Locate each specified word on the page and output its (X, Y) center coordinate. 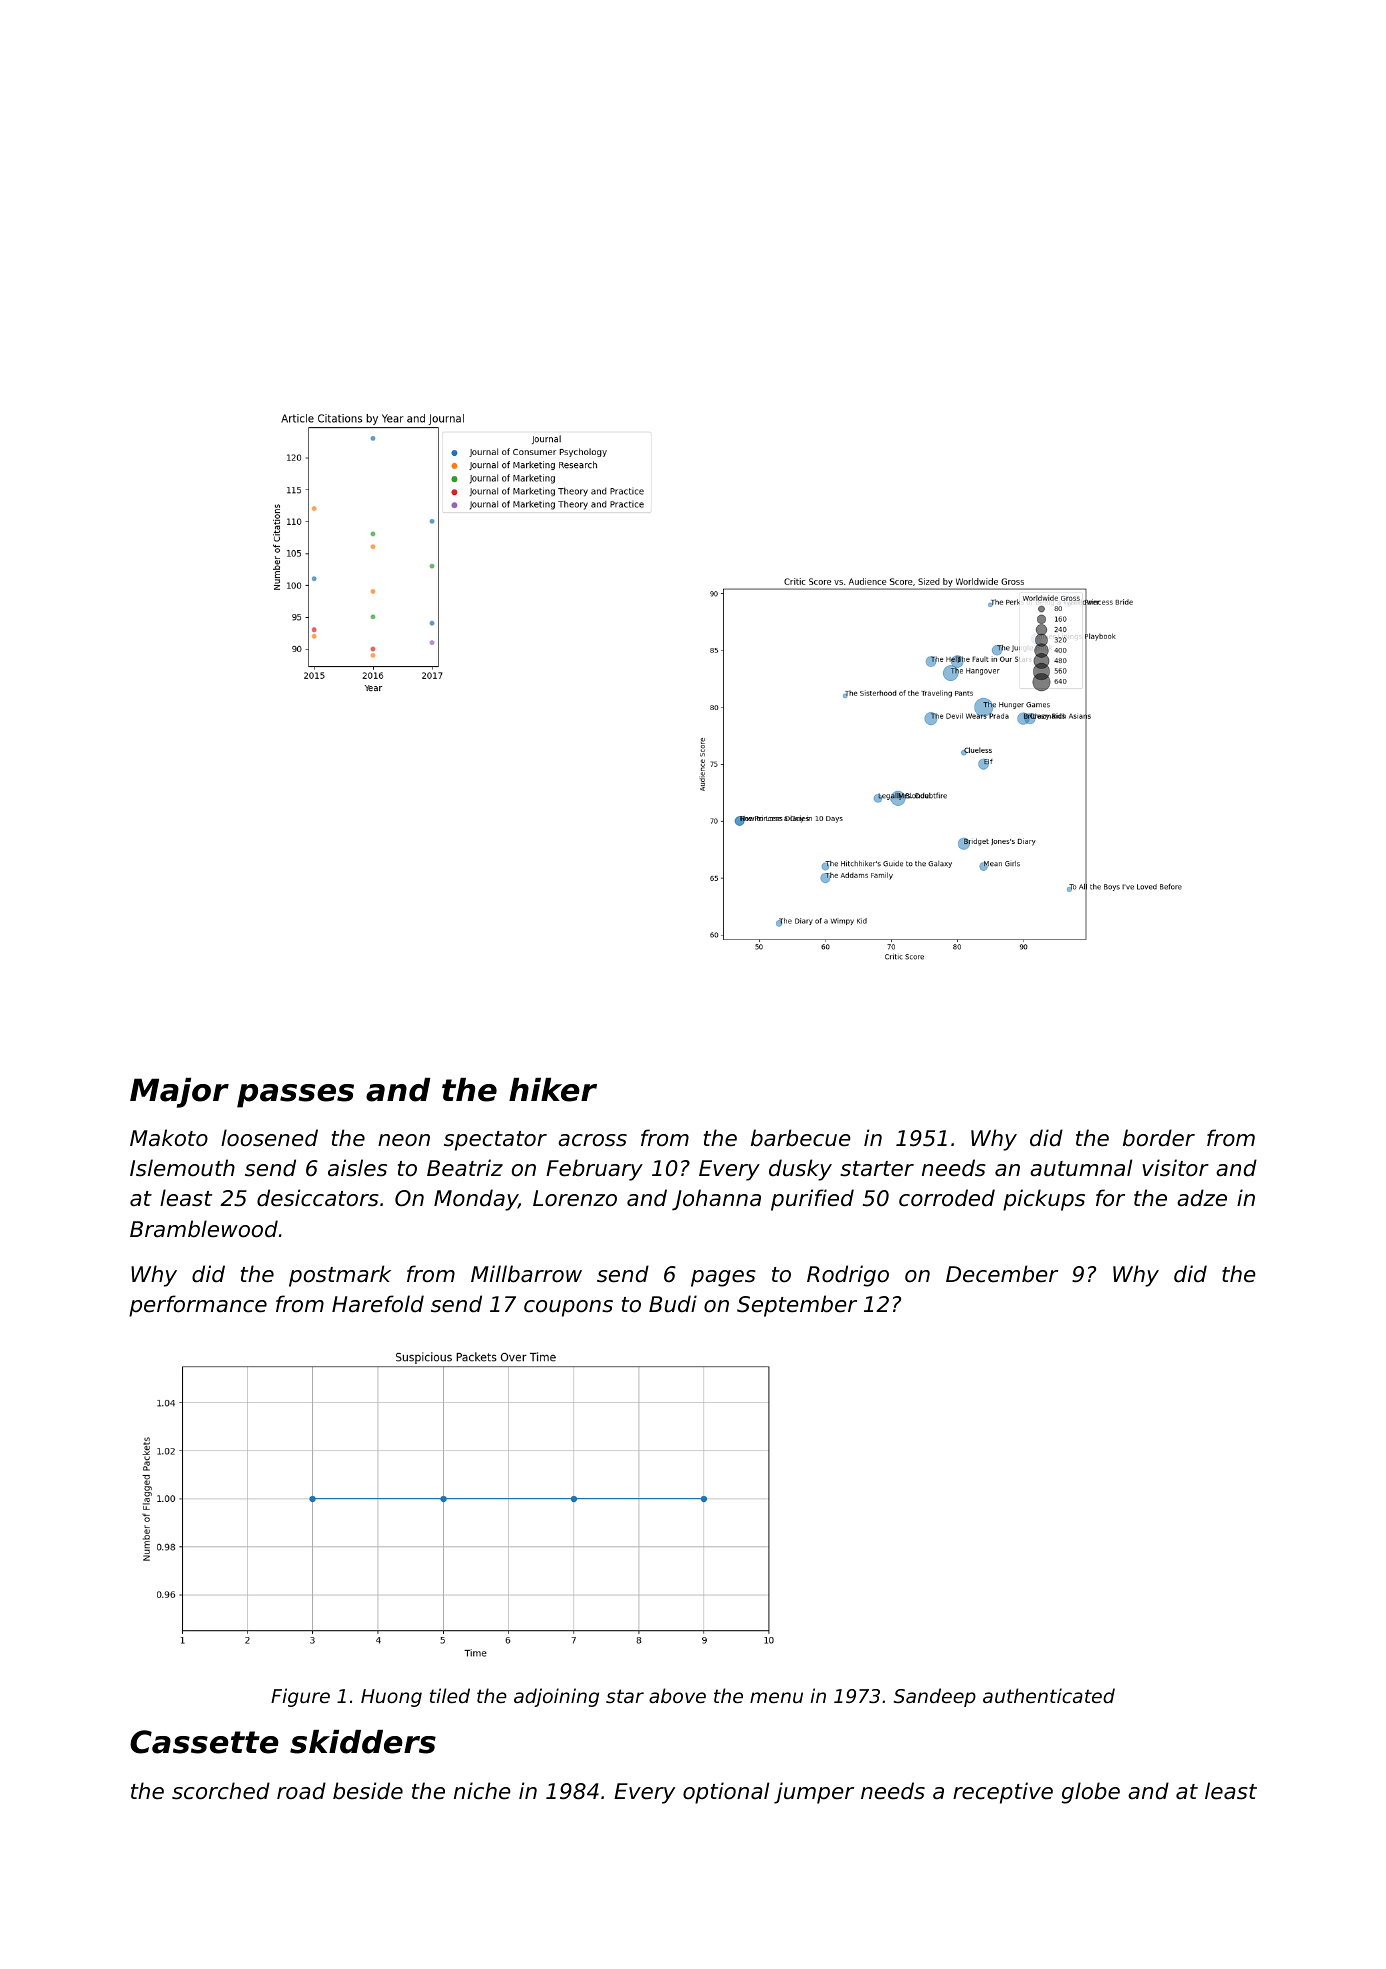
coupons (568, 1308)
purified (812, 1200)
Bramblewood (204, 1229)
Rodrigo (848, 1276)
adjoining (556, 1697)
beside (368, 1791)
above (677, 1695)
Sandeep (935, 1697)
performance (198, 1306)
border (1159, 1138)
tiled (450, 1695)
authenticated (1049, 1695)
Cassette (204, 1742)
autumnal (1081, 1168)
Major (179, 1093)
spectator (495, 1141)
